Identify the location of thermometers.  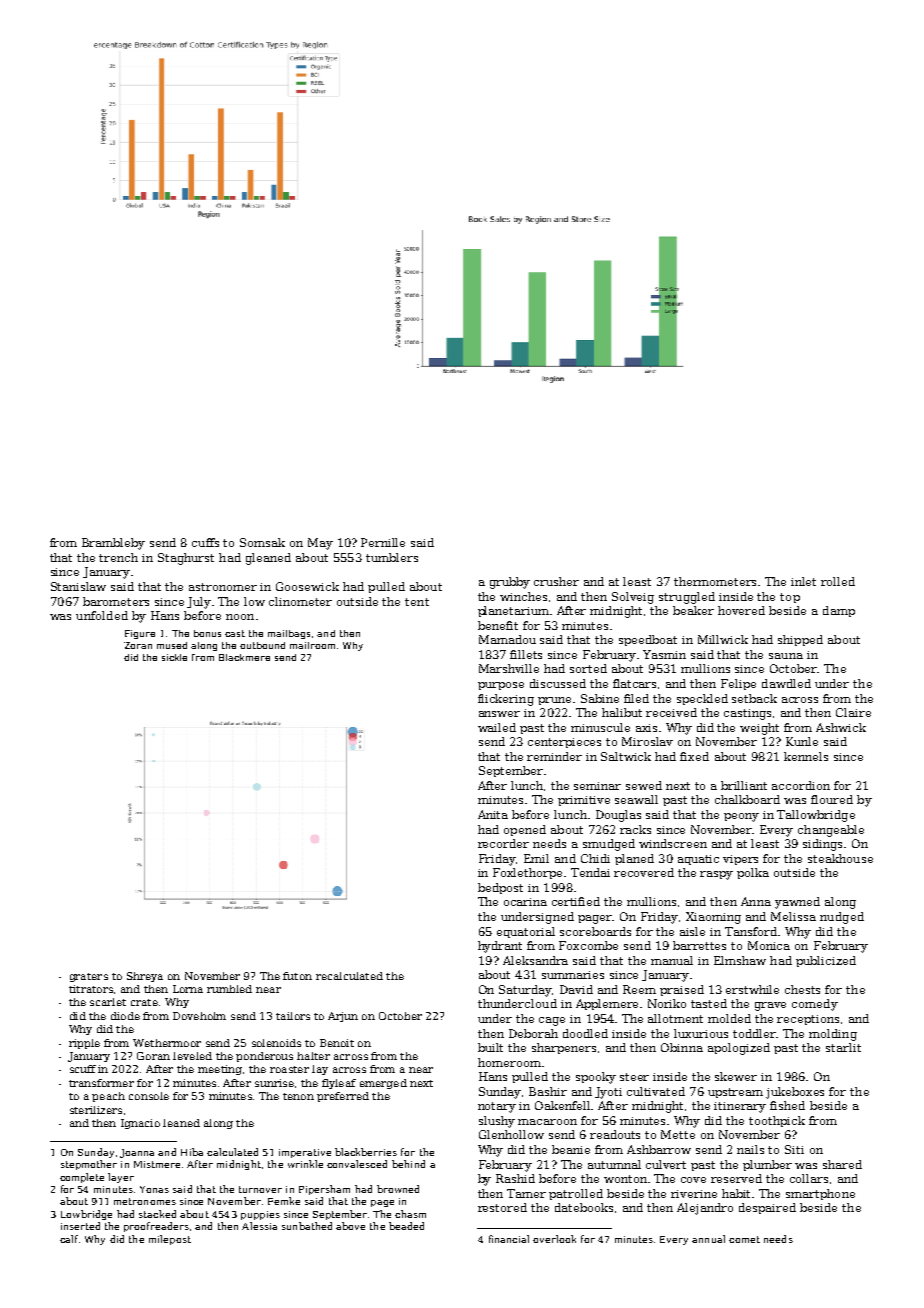
(716, 581).
